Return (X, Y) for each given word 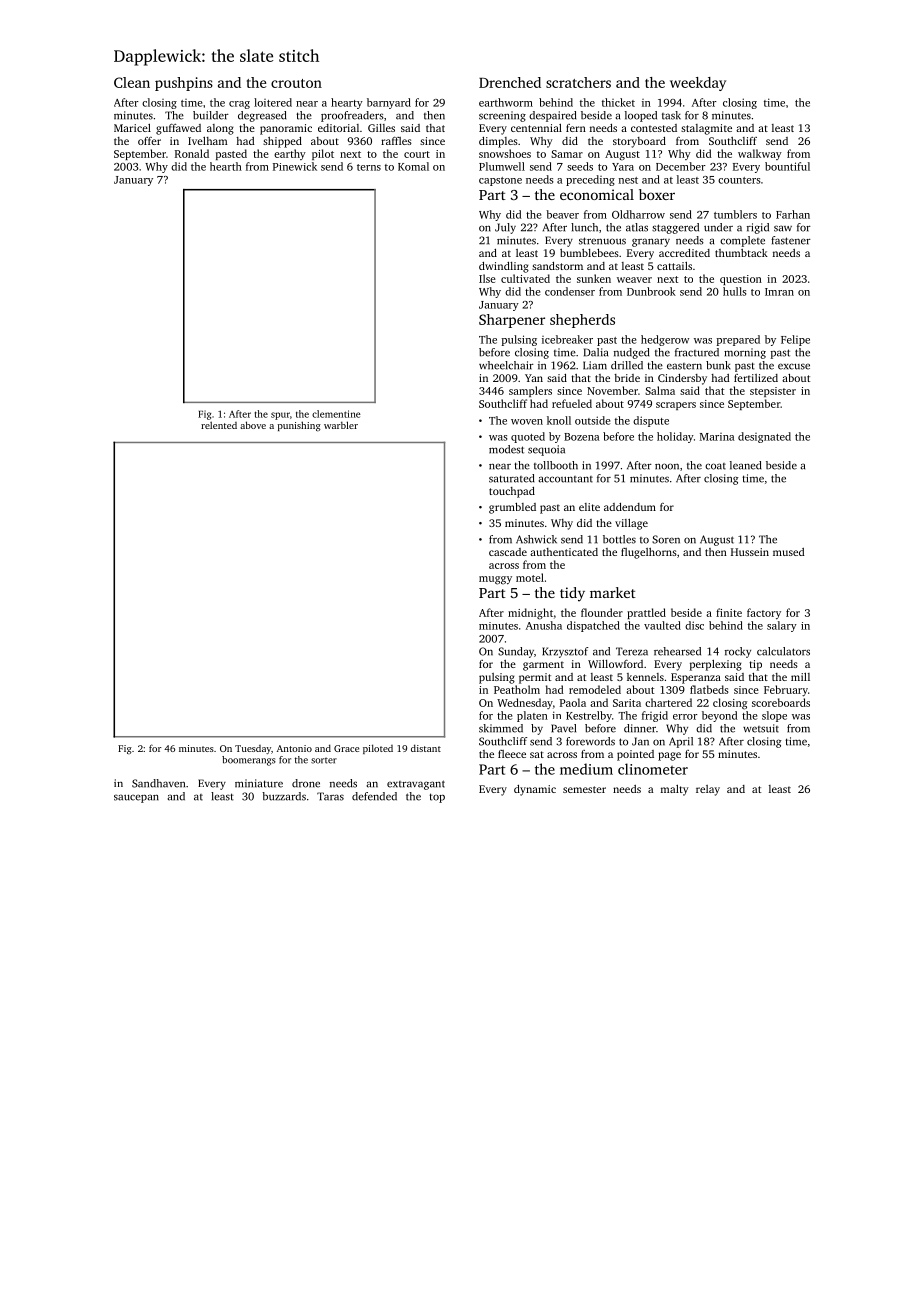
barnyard (389, 103)
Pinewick (295, 166)
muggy (495, 580)
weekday (698, 84)
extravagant (416, 785)
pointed (635, 755)
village (631, 524)
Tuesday (253, 749)
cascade (508, 552)
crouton (296, 83)
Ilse (487, 278)
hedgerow (665, 340)
